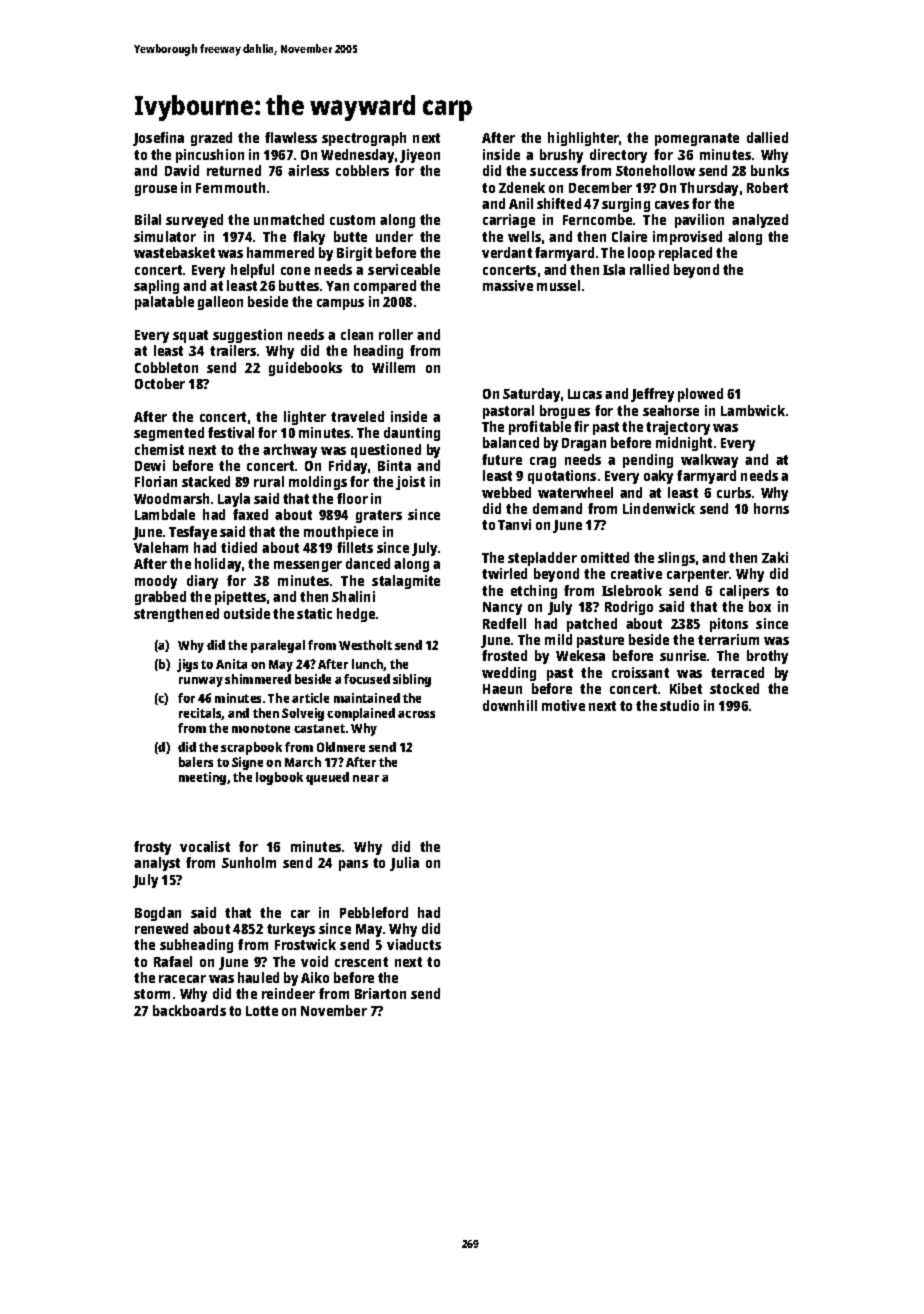  What do you see at coordinates (414, 944) in the document?
I see `viaducts` at bounding box center [414, 944].
